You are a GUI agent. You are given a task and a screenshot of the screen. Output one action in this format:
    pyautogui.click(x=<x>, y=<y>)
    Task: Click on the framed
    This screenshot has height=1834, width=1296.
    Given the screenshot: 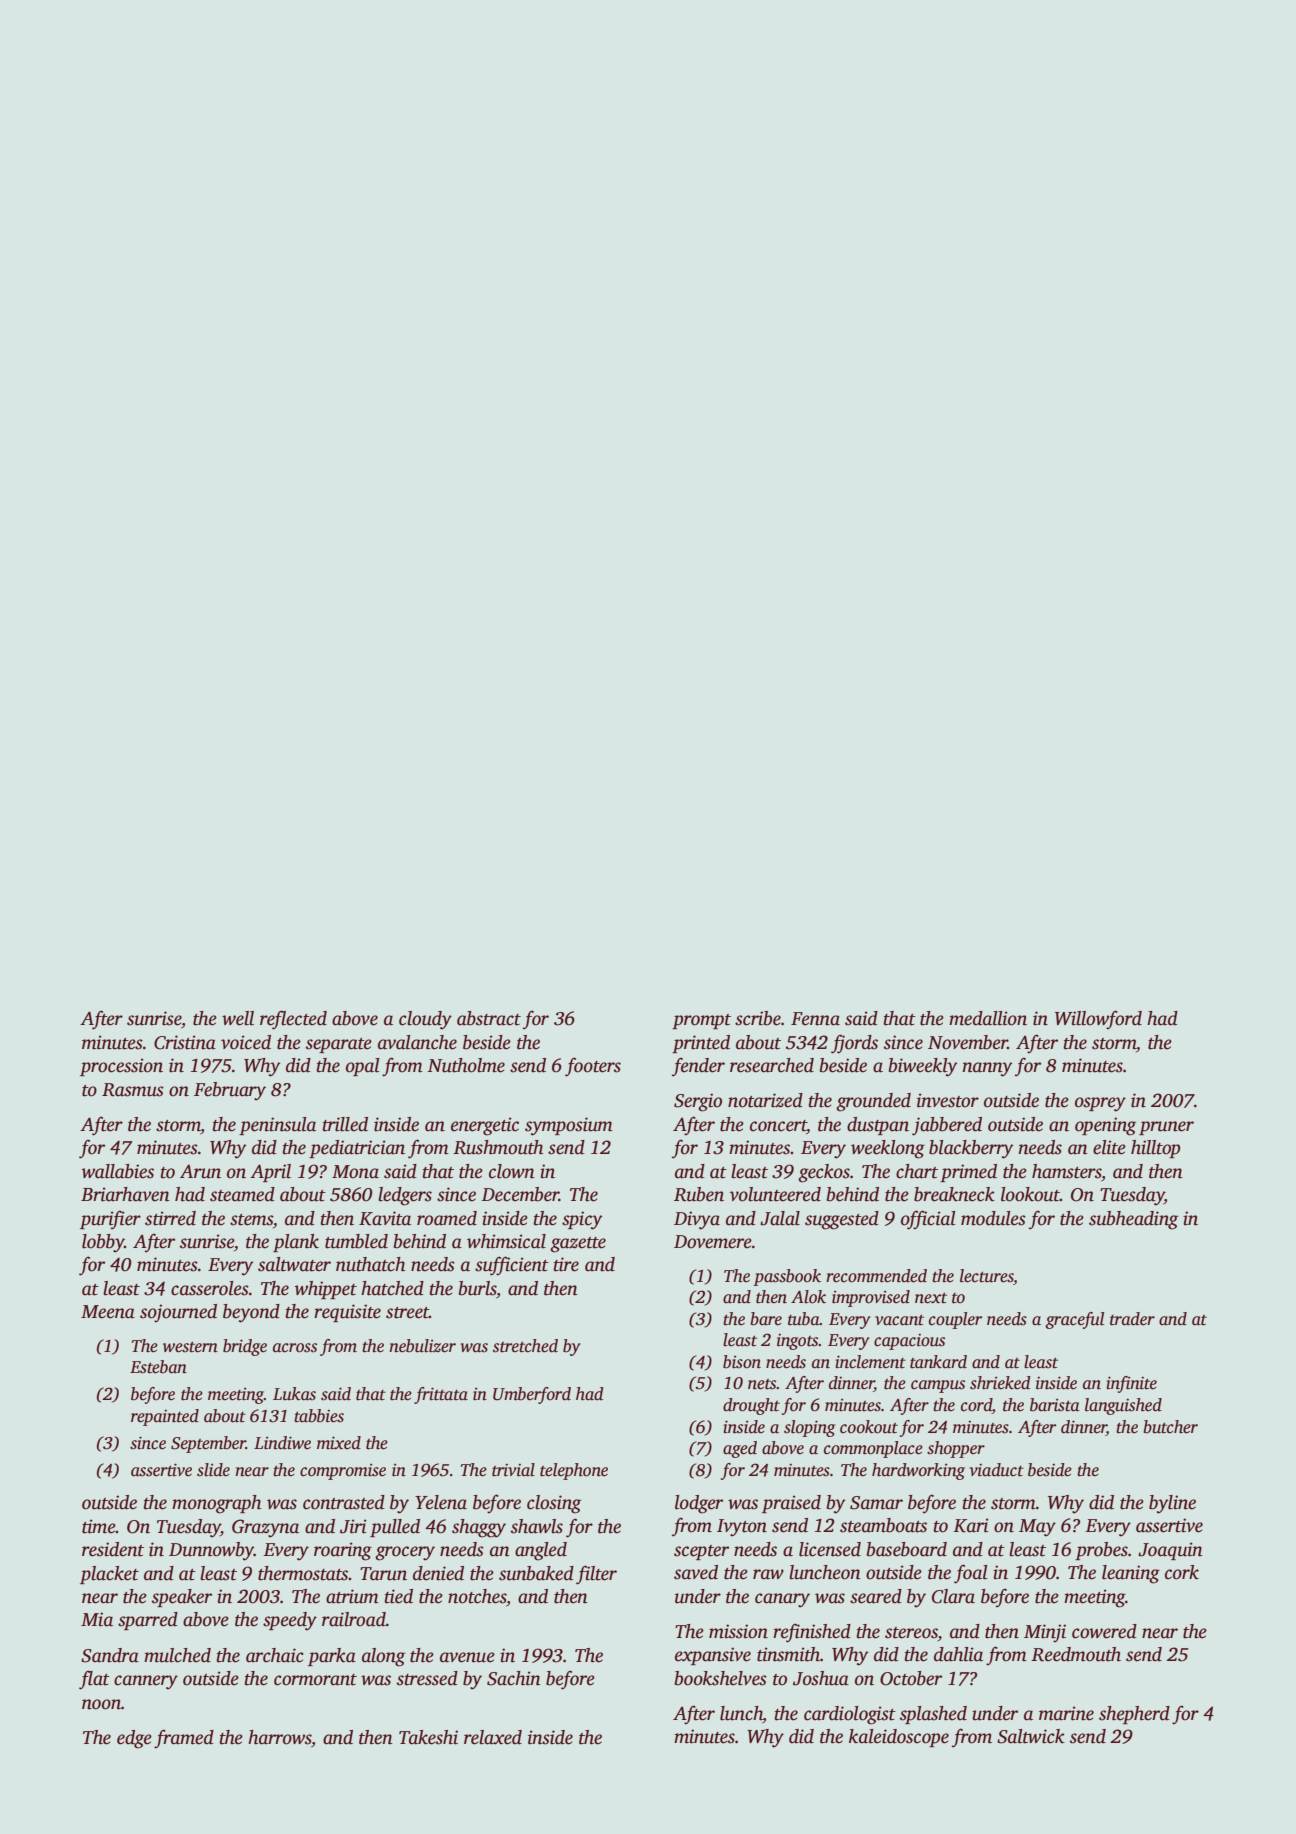 What is the action you would take?
    pyautogui.click(x=184, y=1739)
